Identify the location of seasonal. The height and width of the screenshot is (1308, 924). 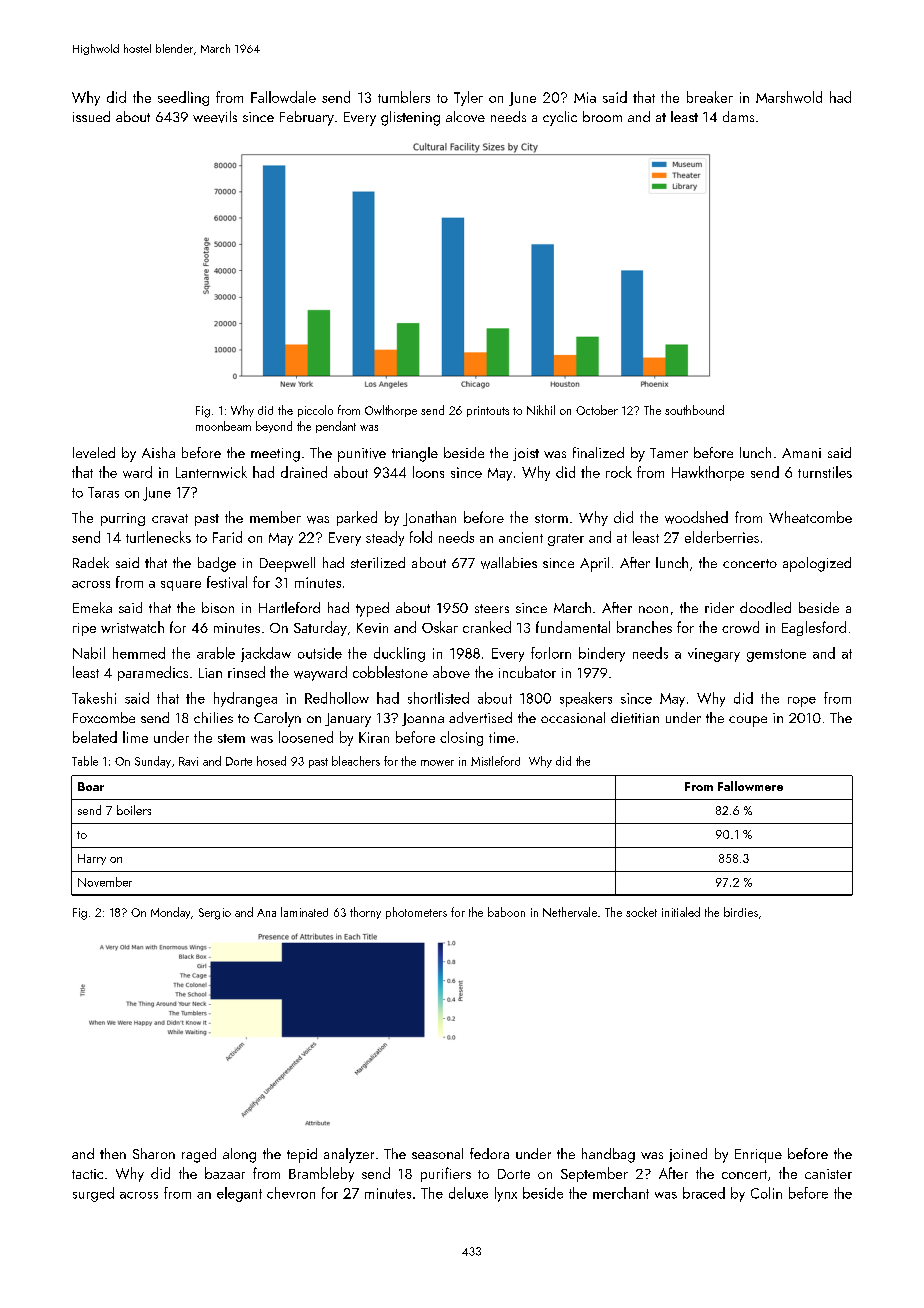
(437, 1153).
